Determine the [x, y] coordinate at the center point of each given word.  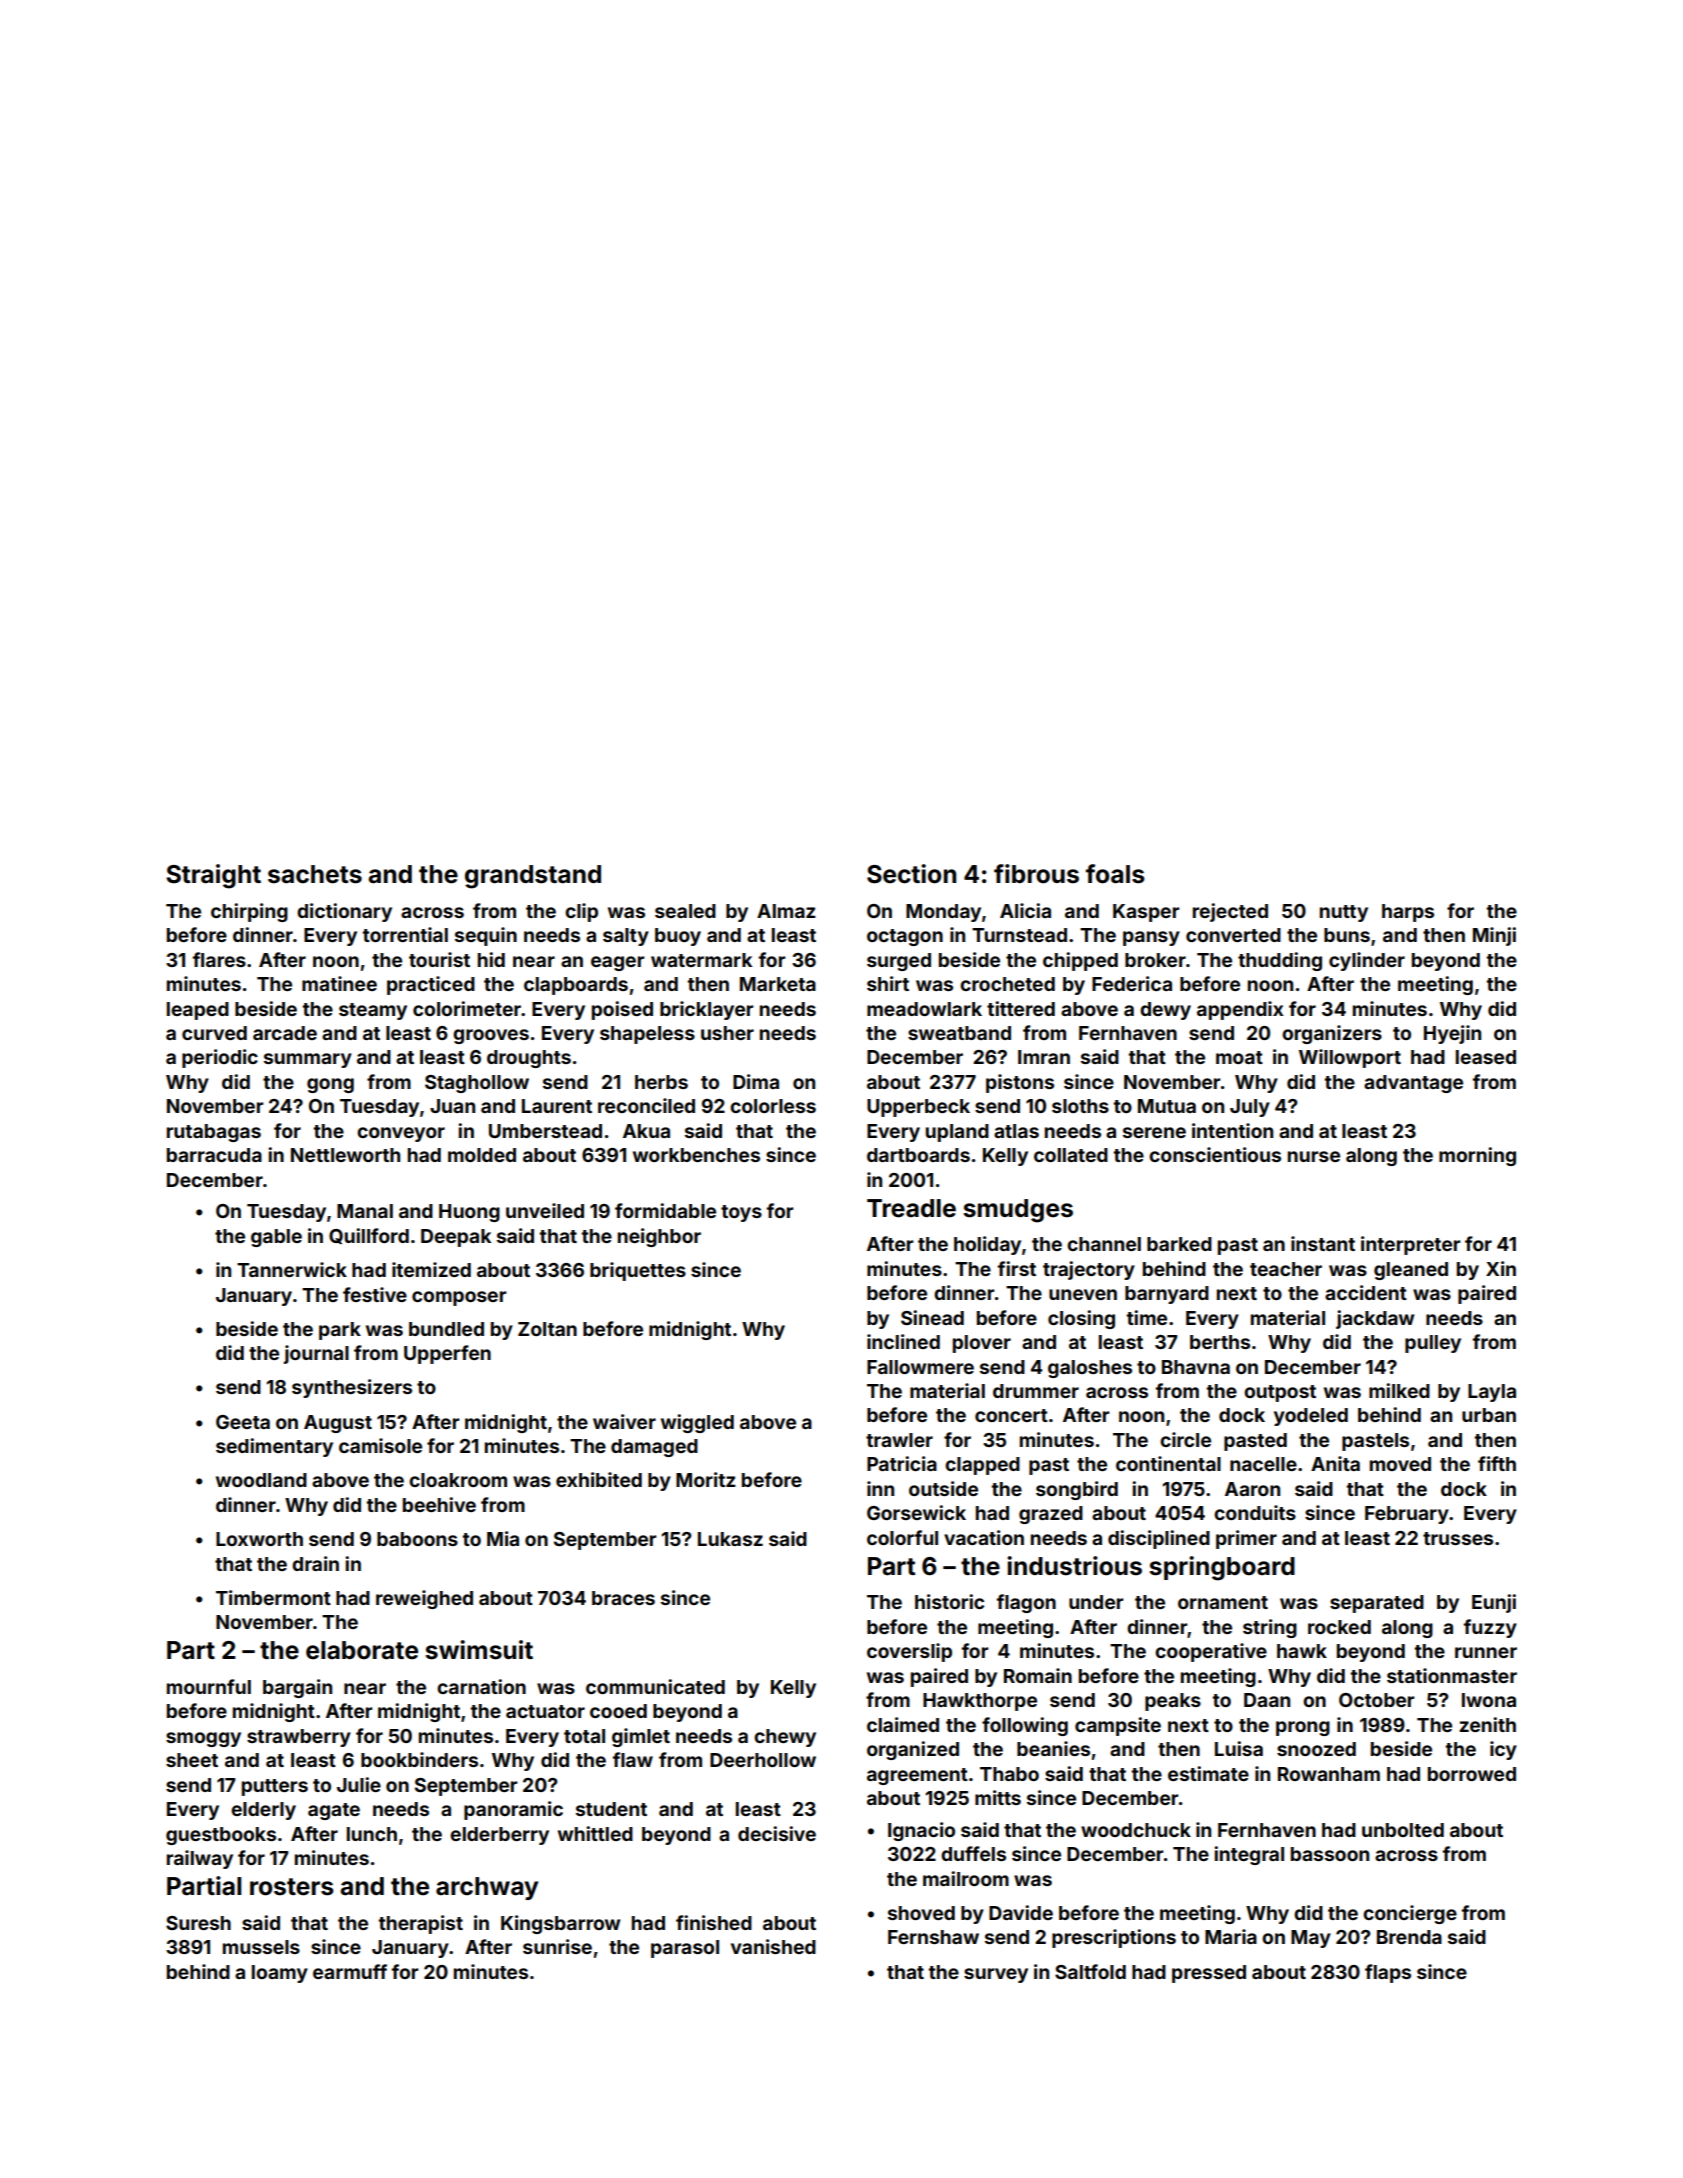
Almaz [786, 911]
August [338, 1424]
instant [1323, 1243]
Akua [646, 1131]
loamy [280, 1974]
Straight [213, 876]
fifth [1497, 1463]
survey [996, 1975]
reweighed [424, 1599]
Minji [1494, 936]
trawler [899, 1440]
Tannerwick [292, 1269]
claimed [903, 1724]
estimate [1208, 1773]
